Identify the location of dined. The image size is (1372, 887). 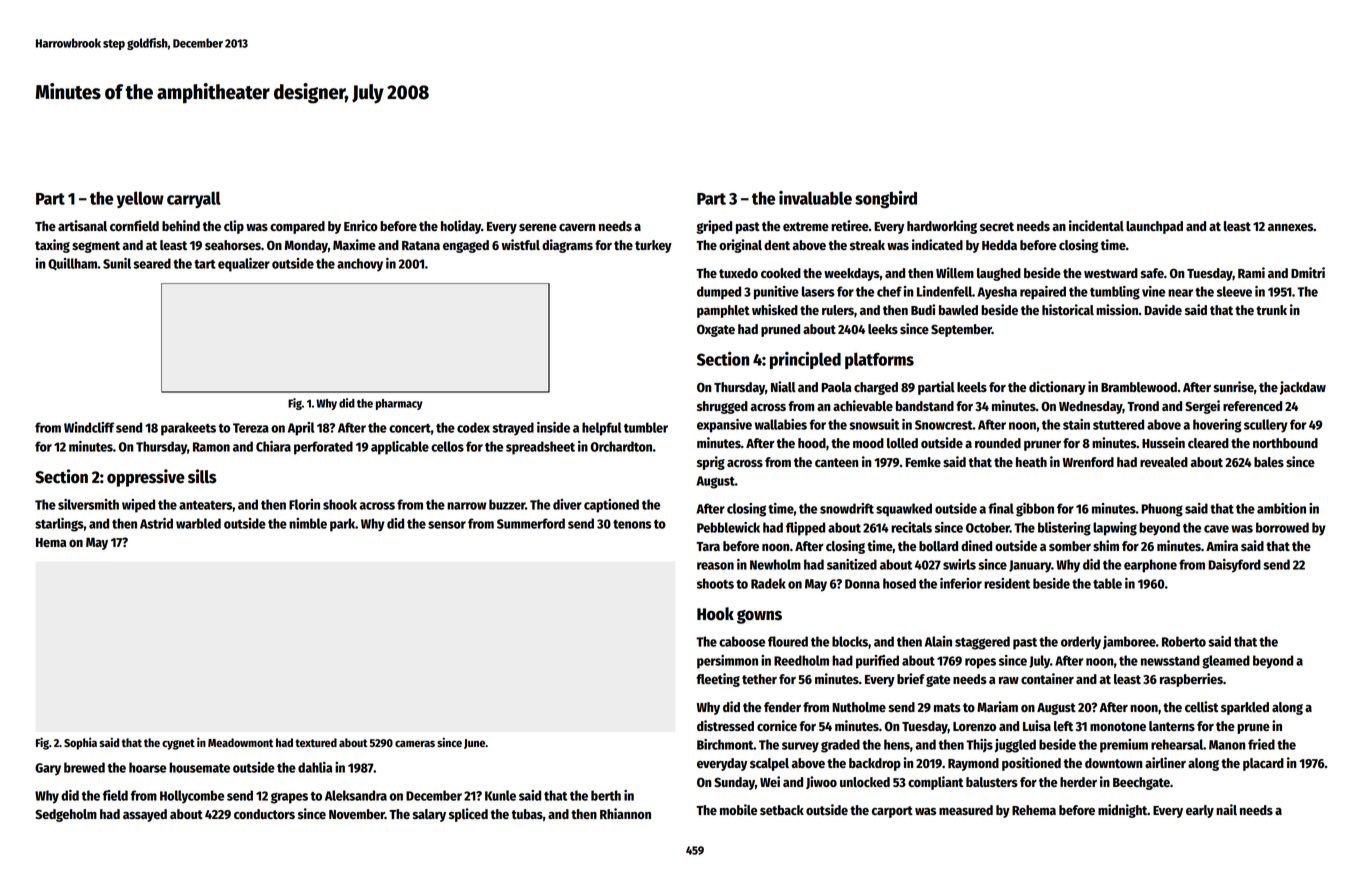
(976, 545).
